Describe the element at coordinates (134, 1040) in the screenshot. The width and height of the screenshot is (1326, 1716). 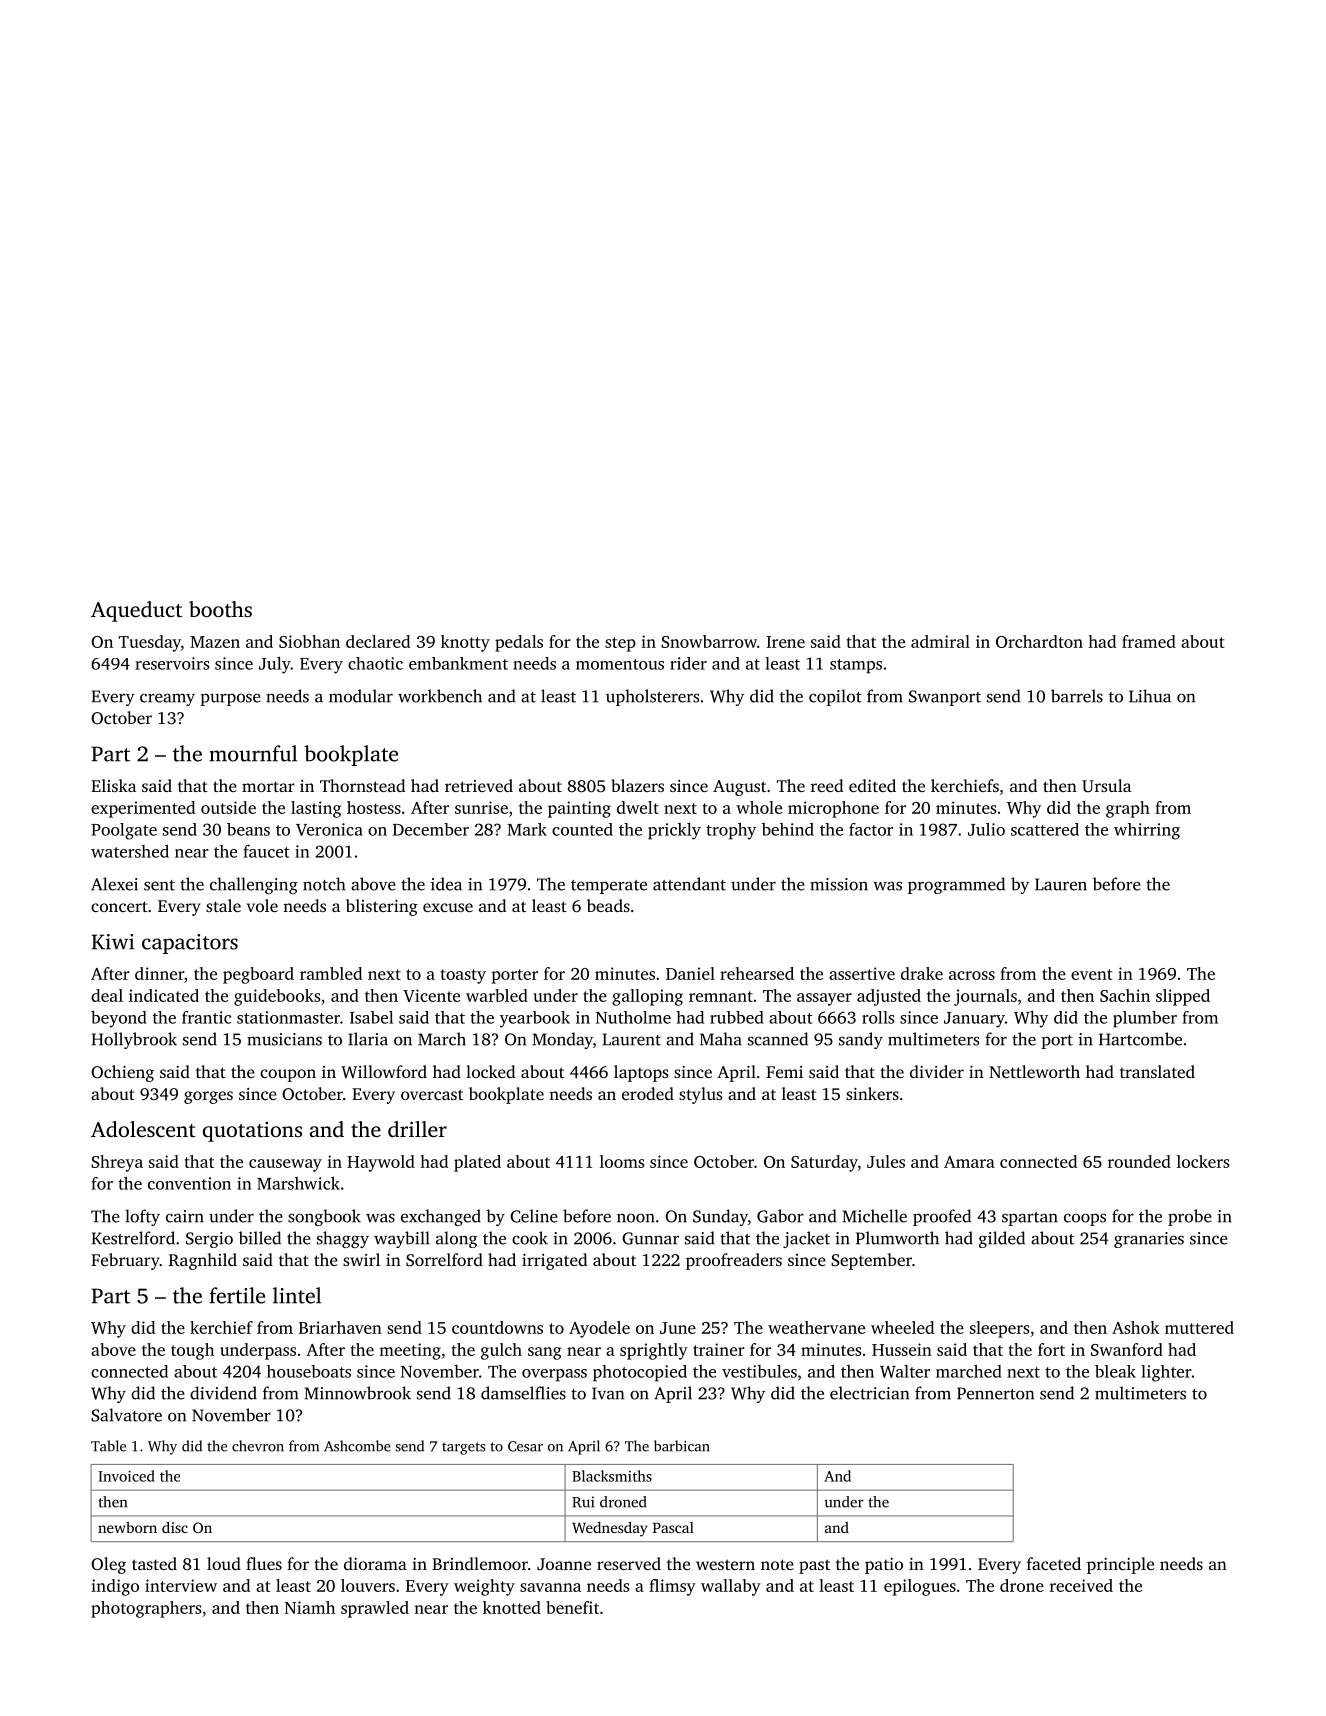
I see `Hollybrook` at that location.
